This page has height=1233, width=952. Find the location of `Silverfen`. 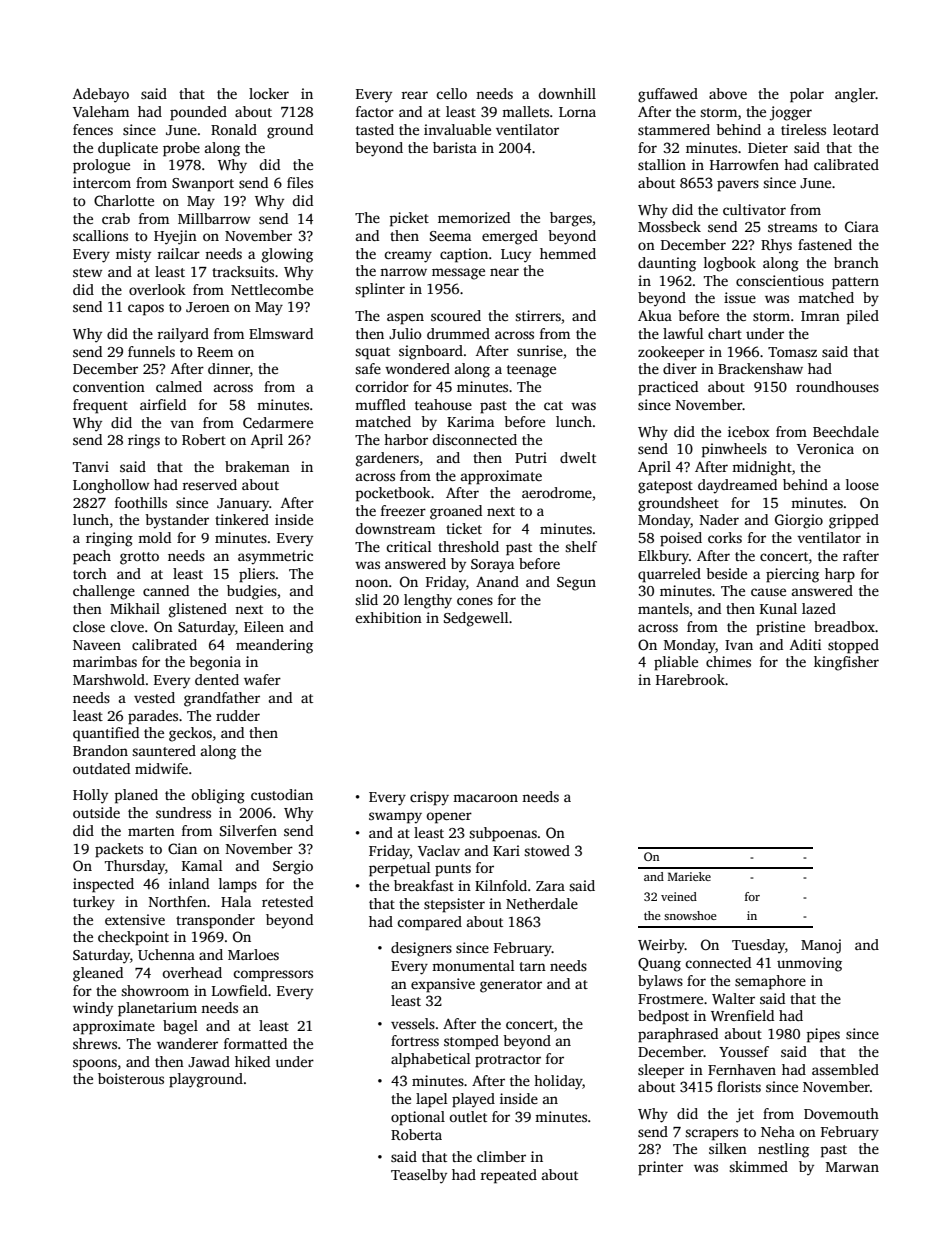

Silverfen is located at coordinates (248, 830).
